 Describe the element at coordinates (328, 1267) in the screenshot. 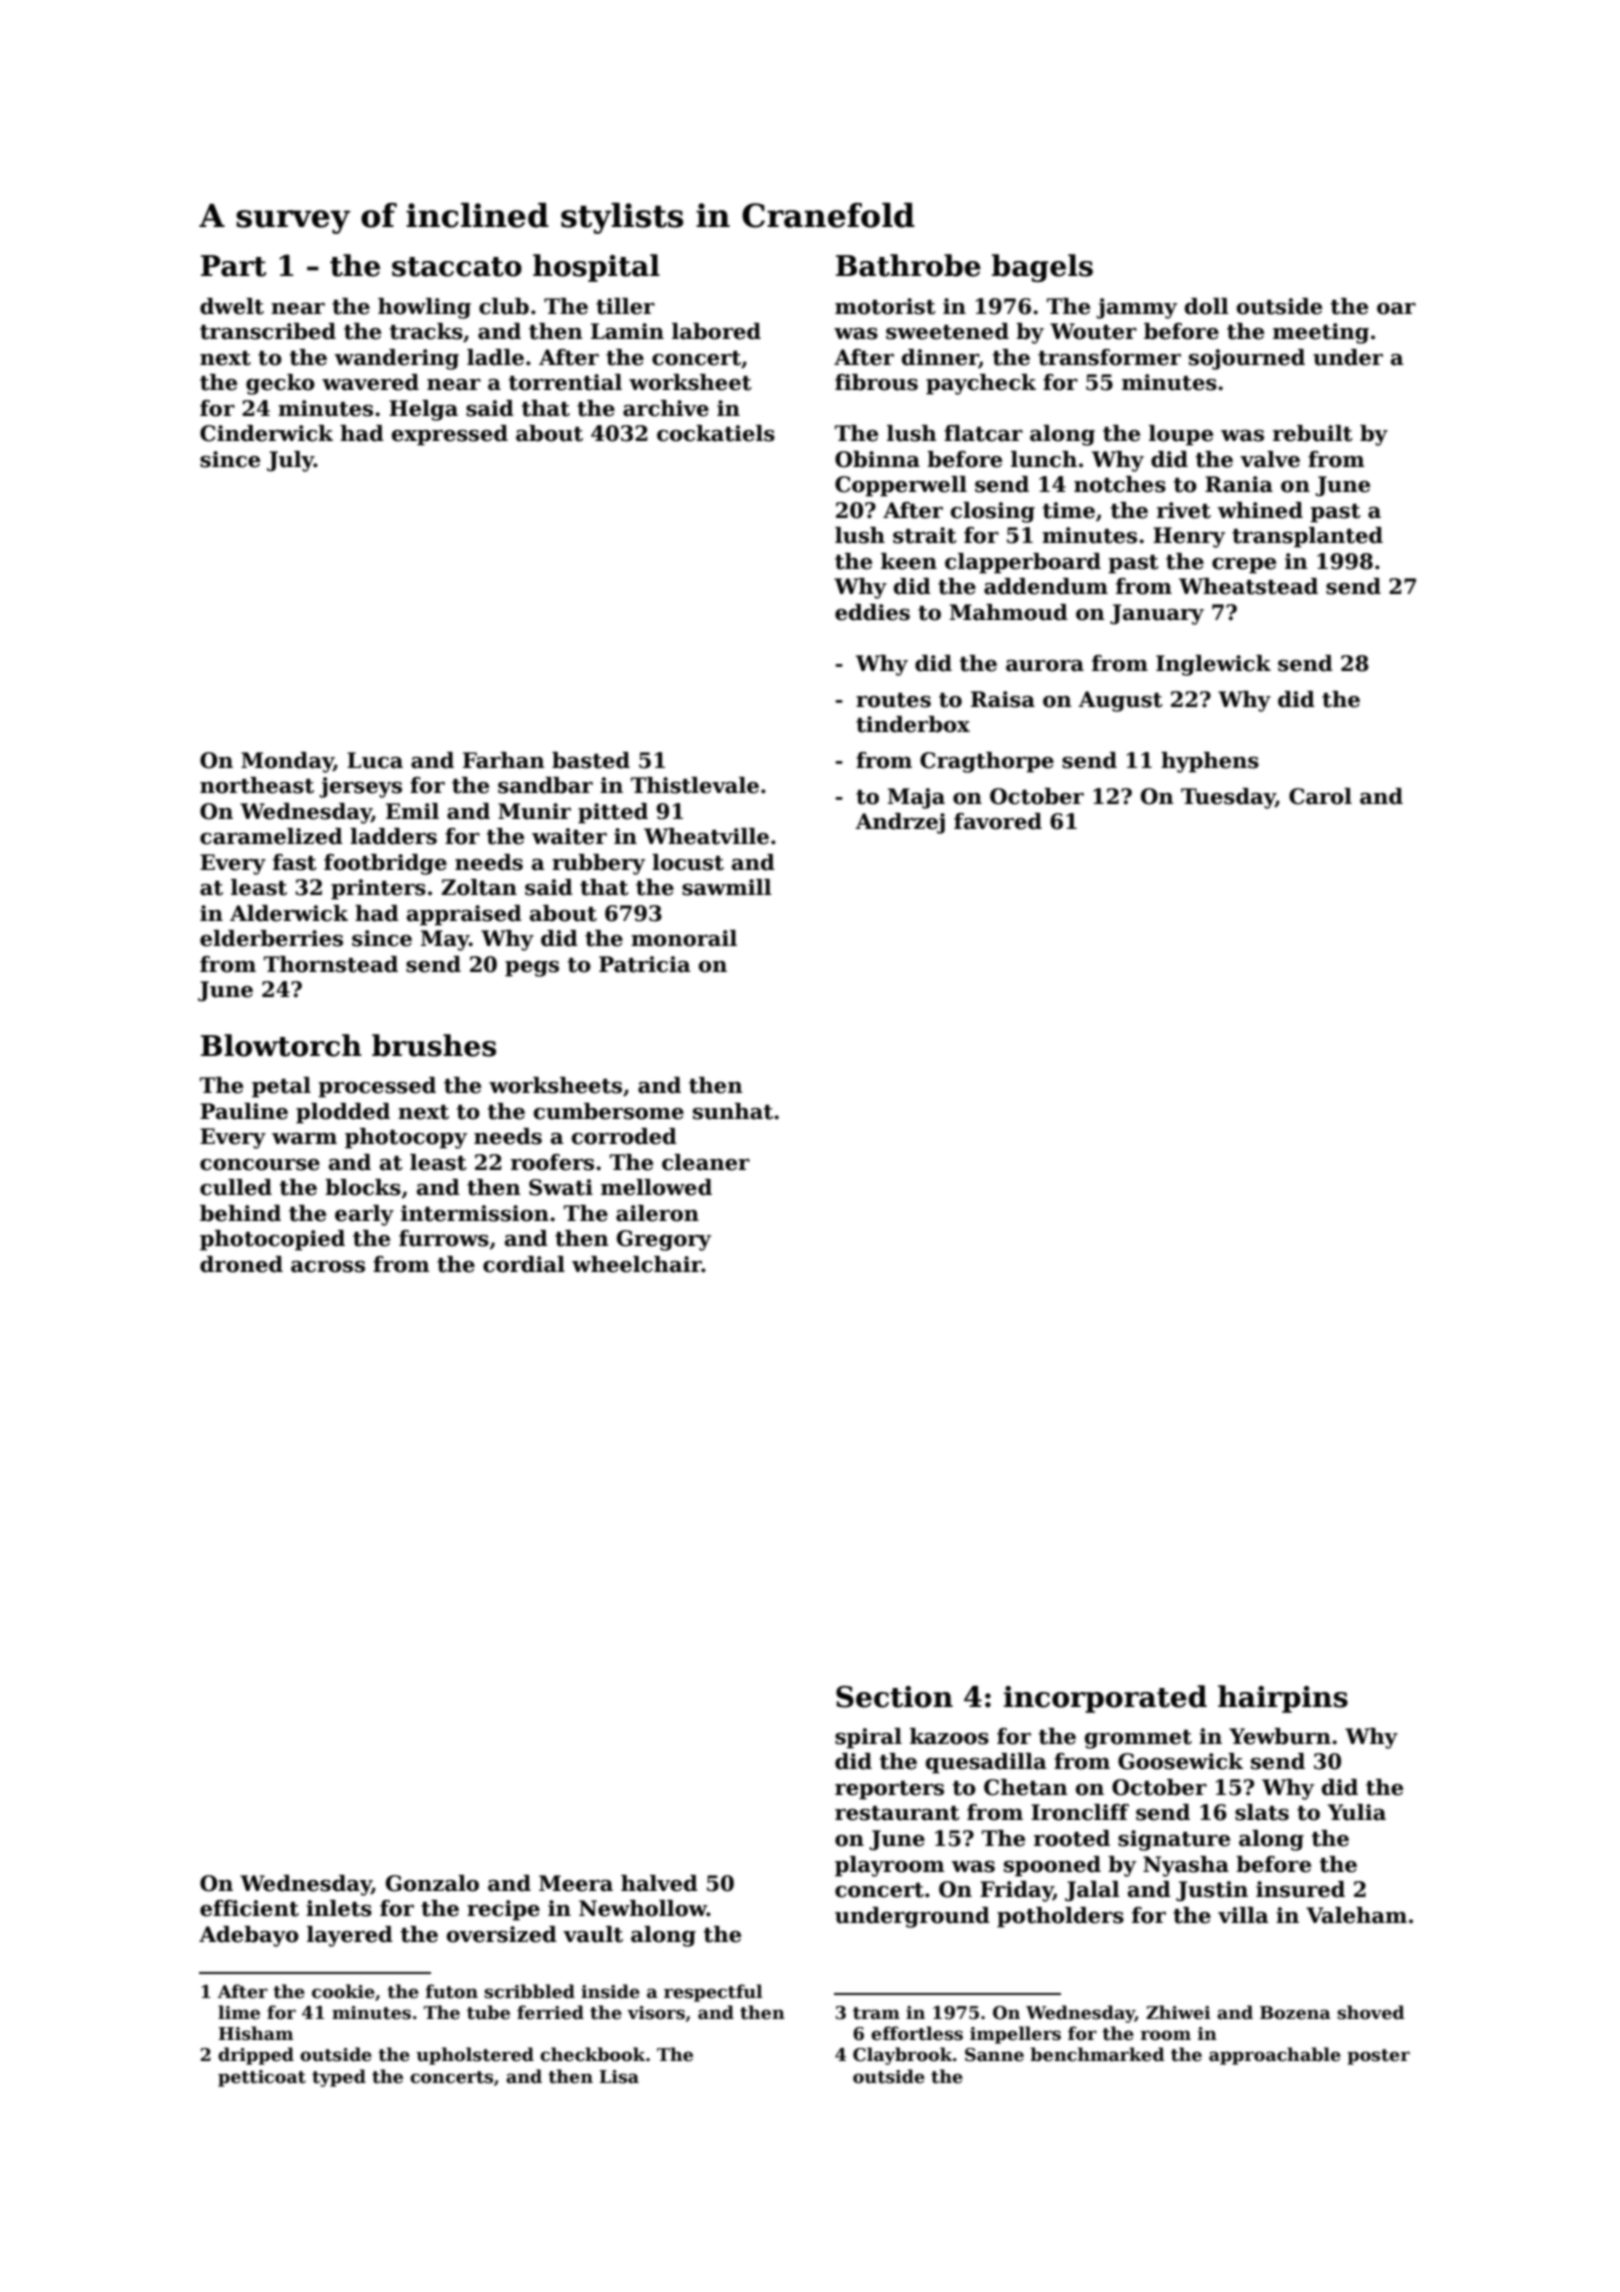

I see `across` at that location.
